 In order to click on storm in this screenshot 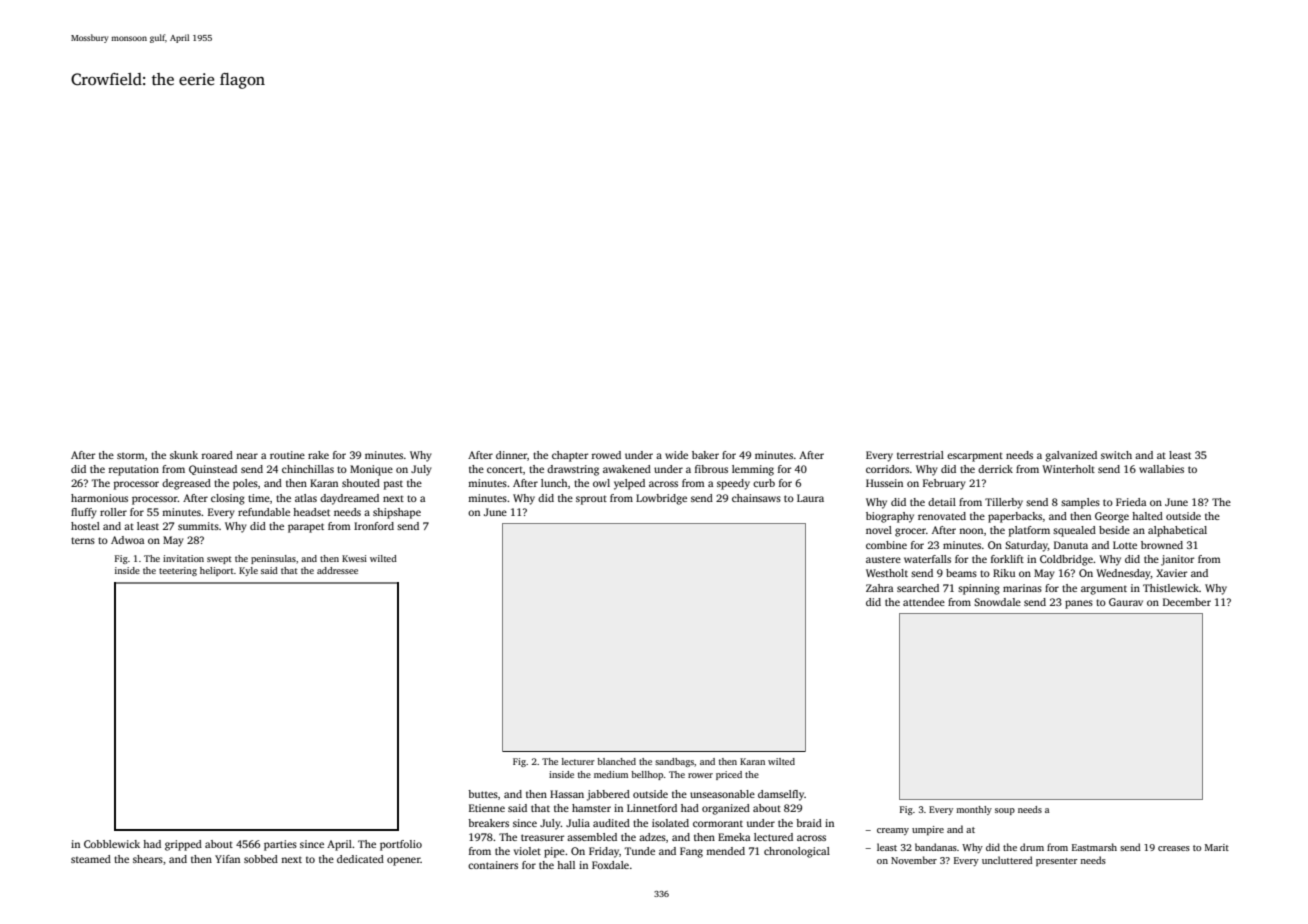, I will do `click(131, 456)`.
